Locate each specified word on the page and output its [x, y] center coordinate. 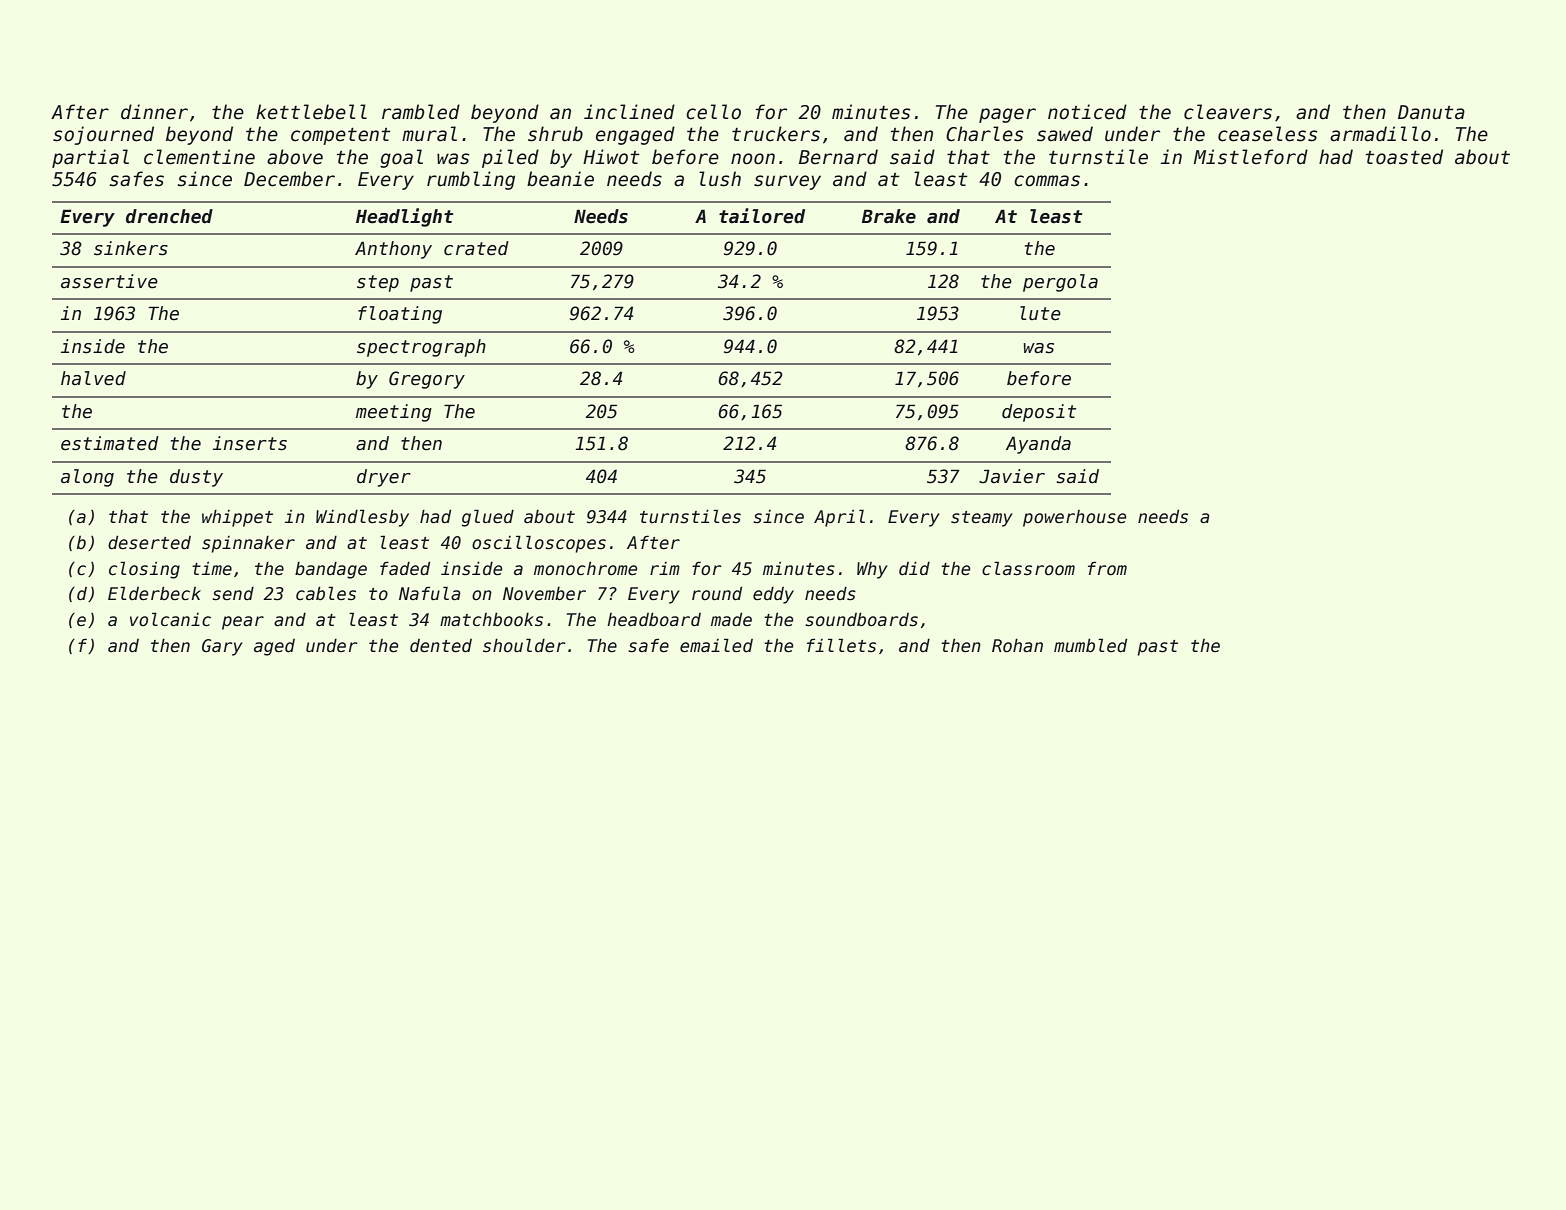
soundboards [861, 619]
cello [713, 112]
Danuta [1431, 112]
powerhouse [1074, 518]
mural [429, 134]
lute [1040, 313]
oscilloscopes [539, 544]
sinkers [131, 248]
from [1107, 568]
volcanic [170, 619]
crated [476, 248]
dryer [384, 478]
